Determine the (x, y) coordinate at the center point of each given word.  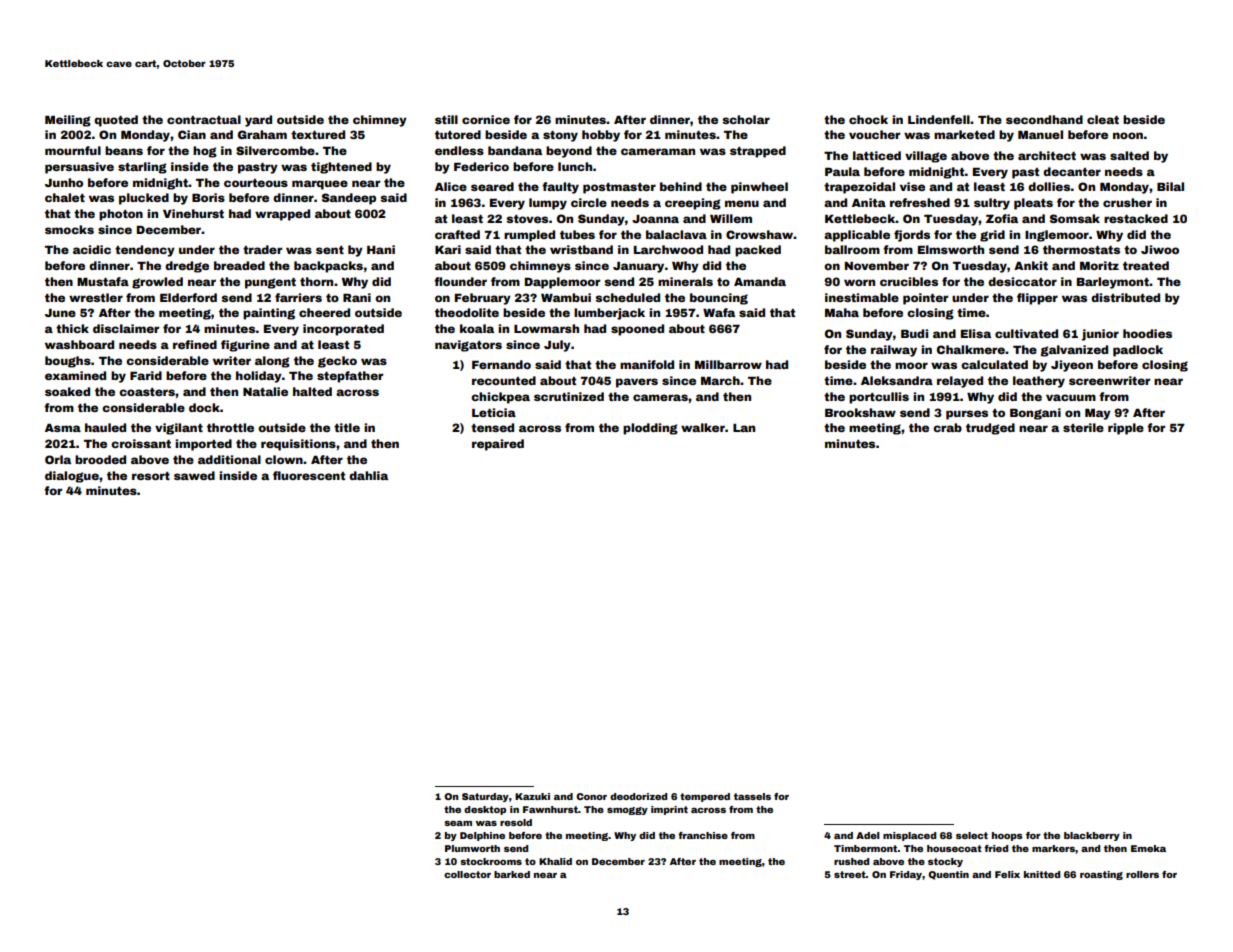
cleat (1103, 119)
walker (703, 427)
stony (560, 136)
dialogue (72, 477)
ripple (1126, 429)
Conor (591, 796)
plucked (144, 199)
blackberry (1092, 836)
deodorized (638, 796)
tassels (752, 796)
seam (458, 823)
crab (947, 427)
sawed (194, 475)
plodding (650, 429)
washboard (79, 344)
